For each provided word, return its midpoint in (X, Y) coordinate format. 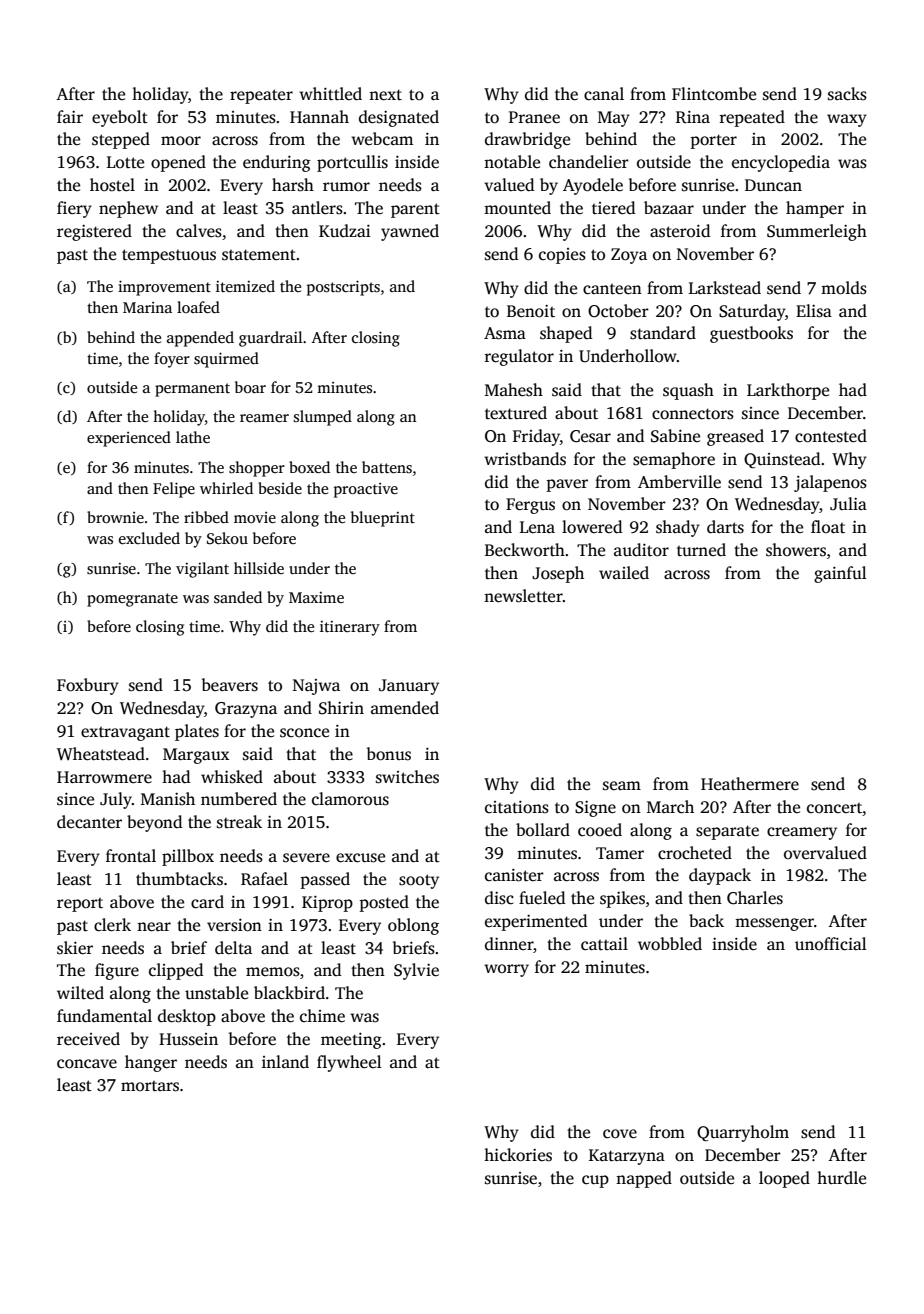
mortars (150, 1086)
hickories (518, 1155)
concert (834, 808)
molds (844, 288)
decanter (89, 822)
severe (306, 858)
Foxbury (88, 686)
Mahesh (514, 390)
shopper (257, 469)
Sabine (675, 436)
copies (562, 256)
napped (644, 1179)
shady (678, 528)
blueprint (383, 519)
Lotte (125, 162)
